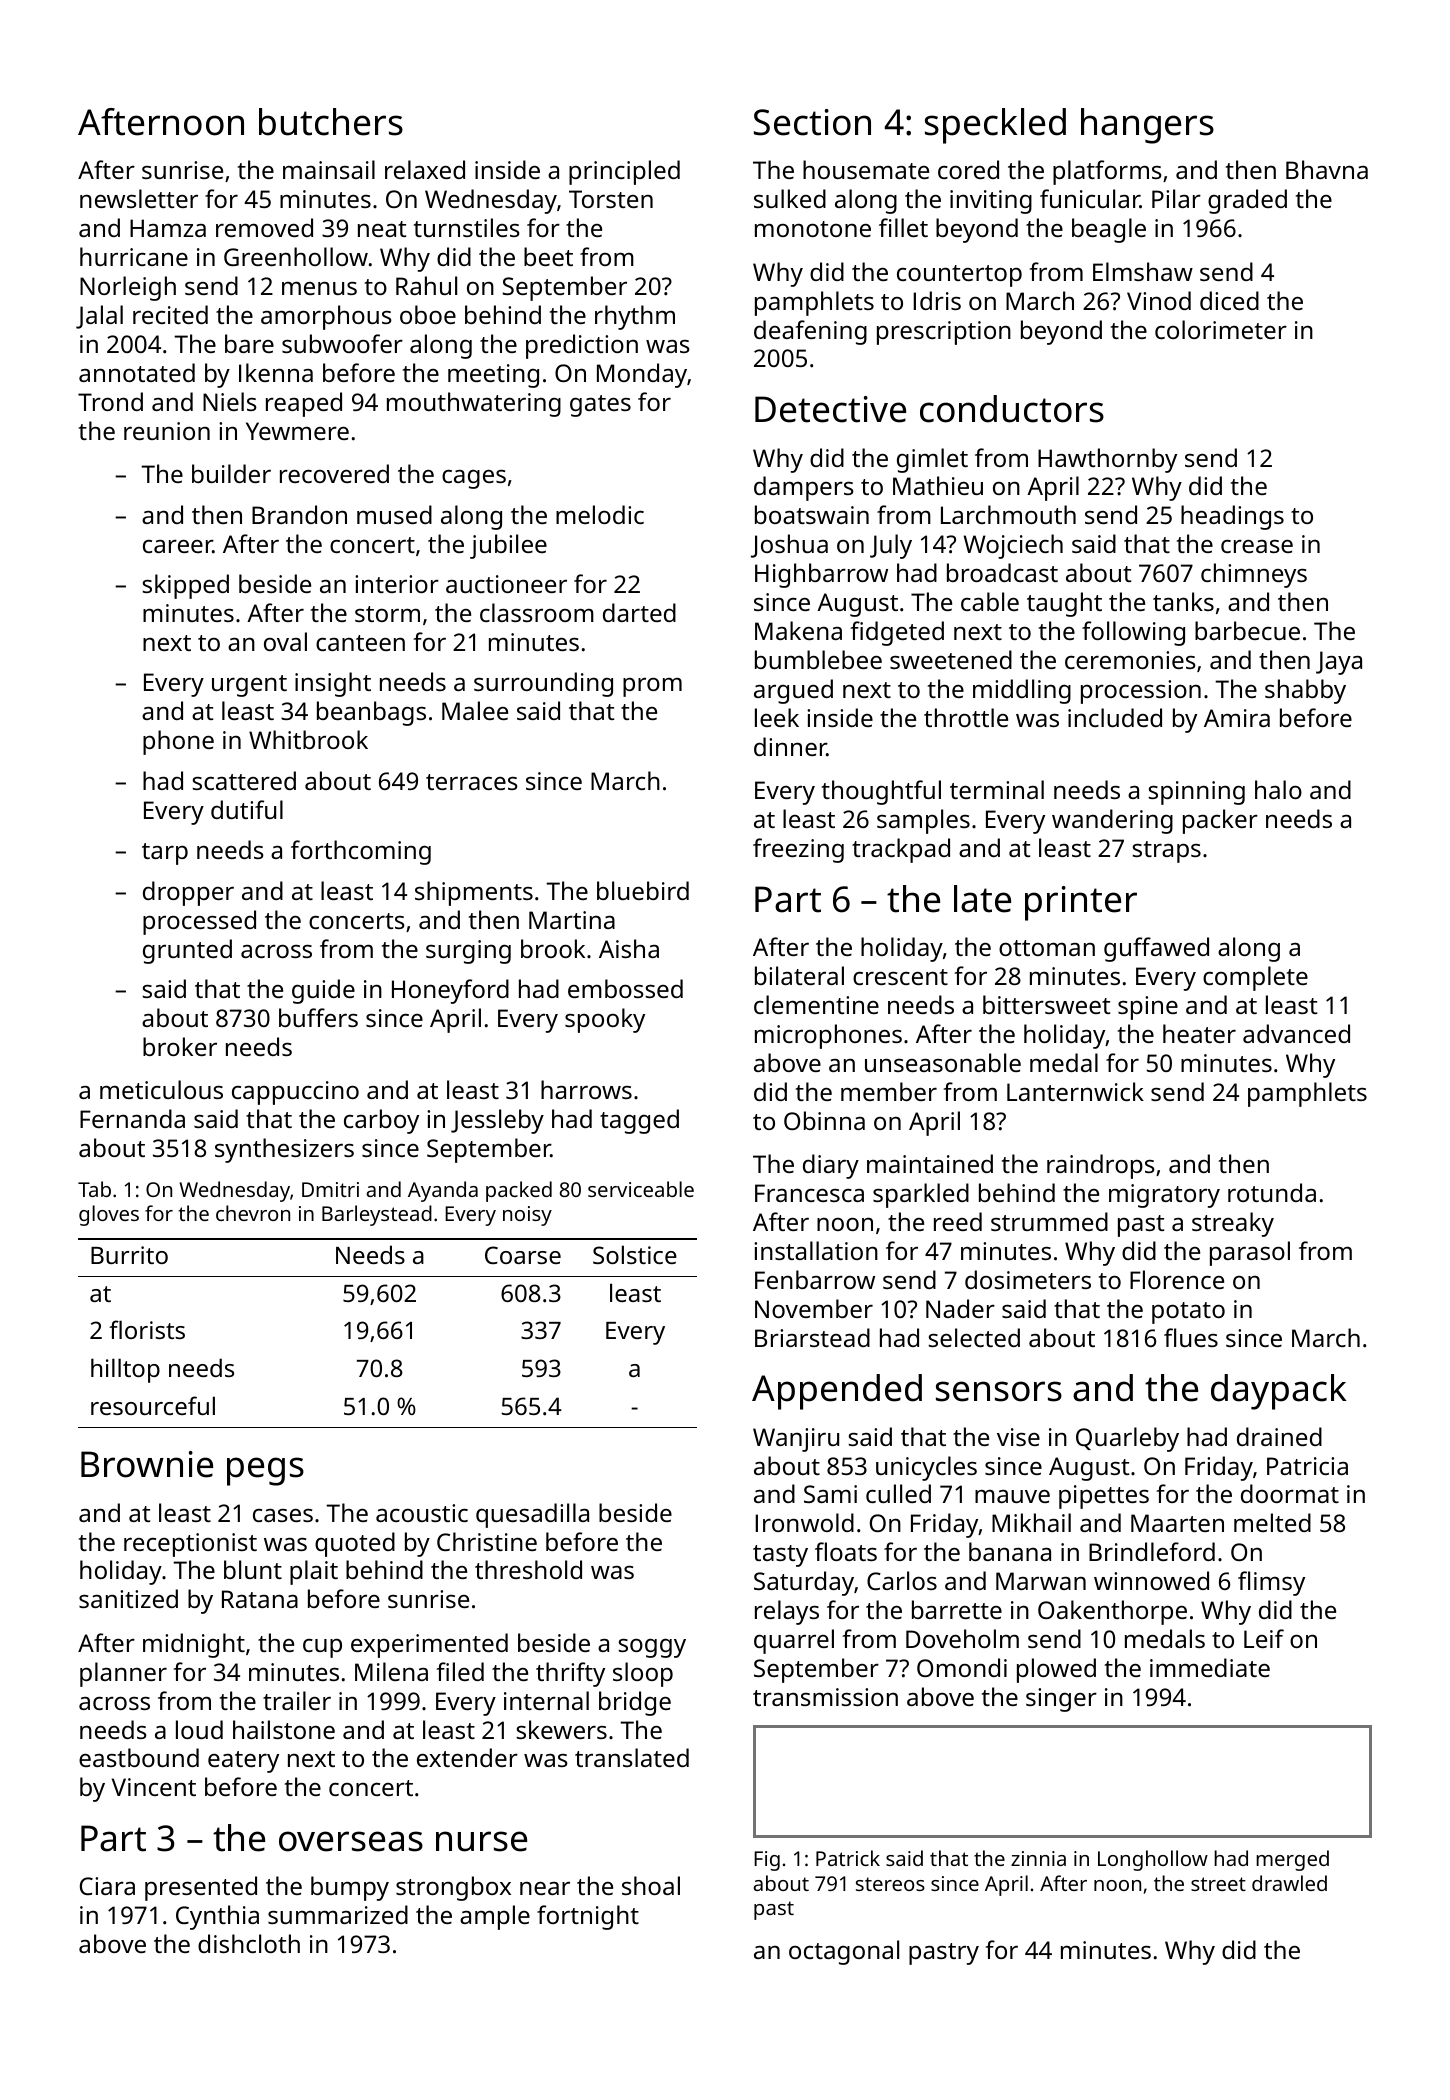 The height and width of the document is (2100, 1450). What do you see at coordinates (635, 317) in the document?
I see `rhythm` at bounding box center [635, 317].
